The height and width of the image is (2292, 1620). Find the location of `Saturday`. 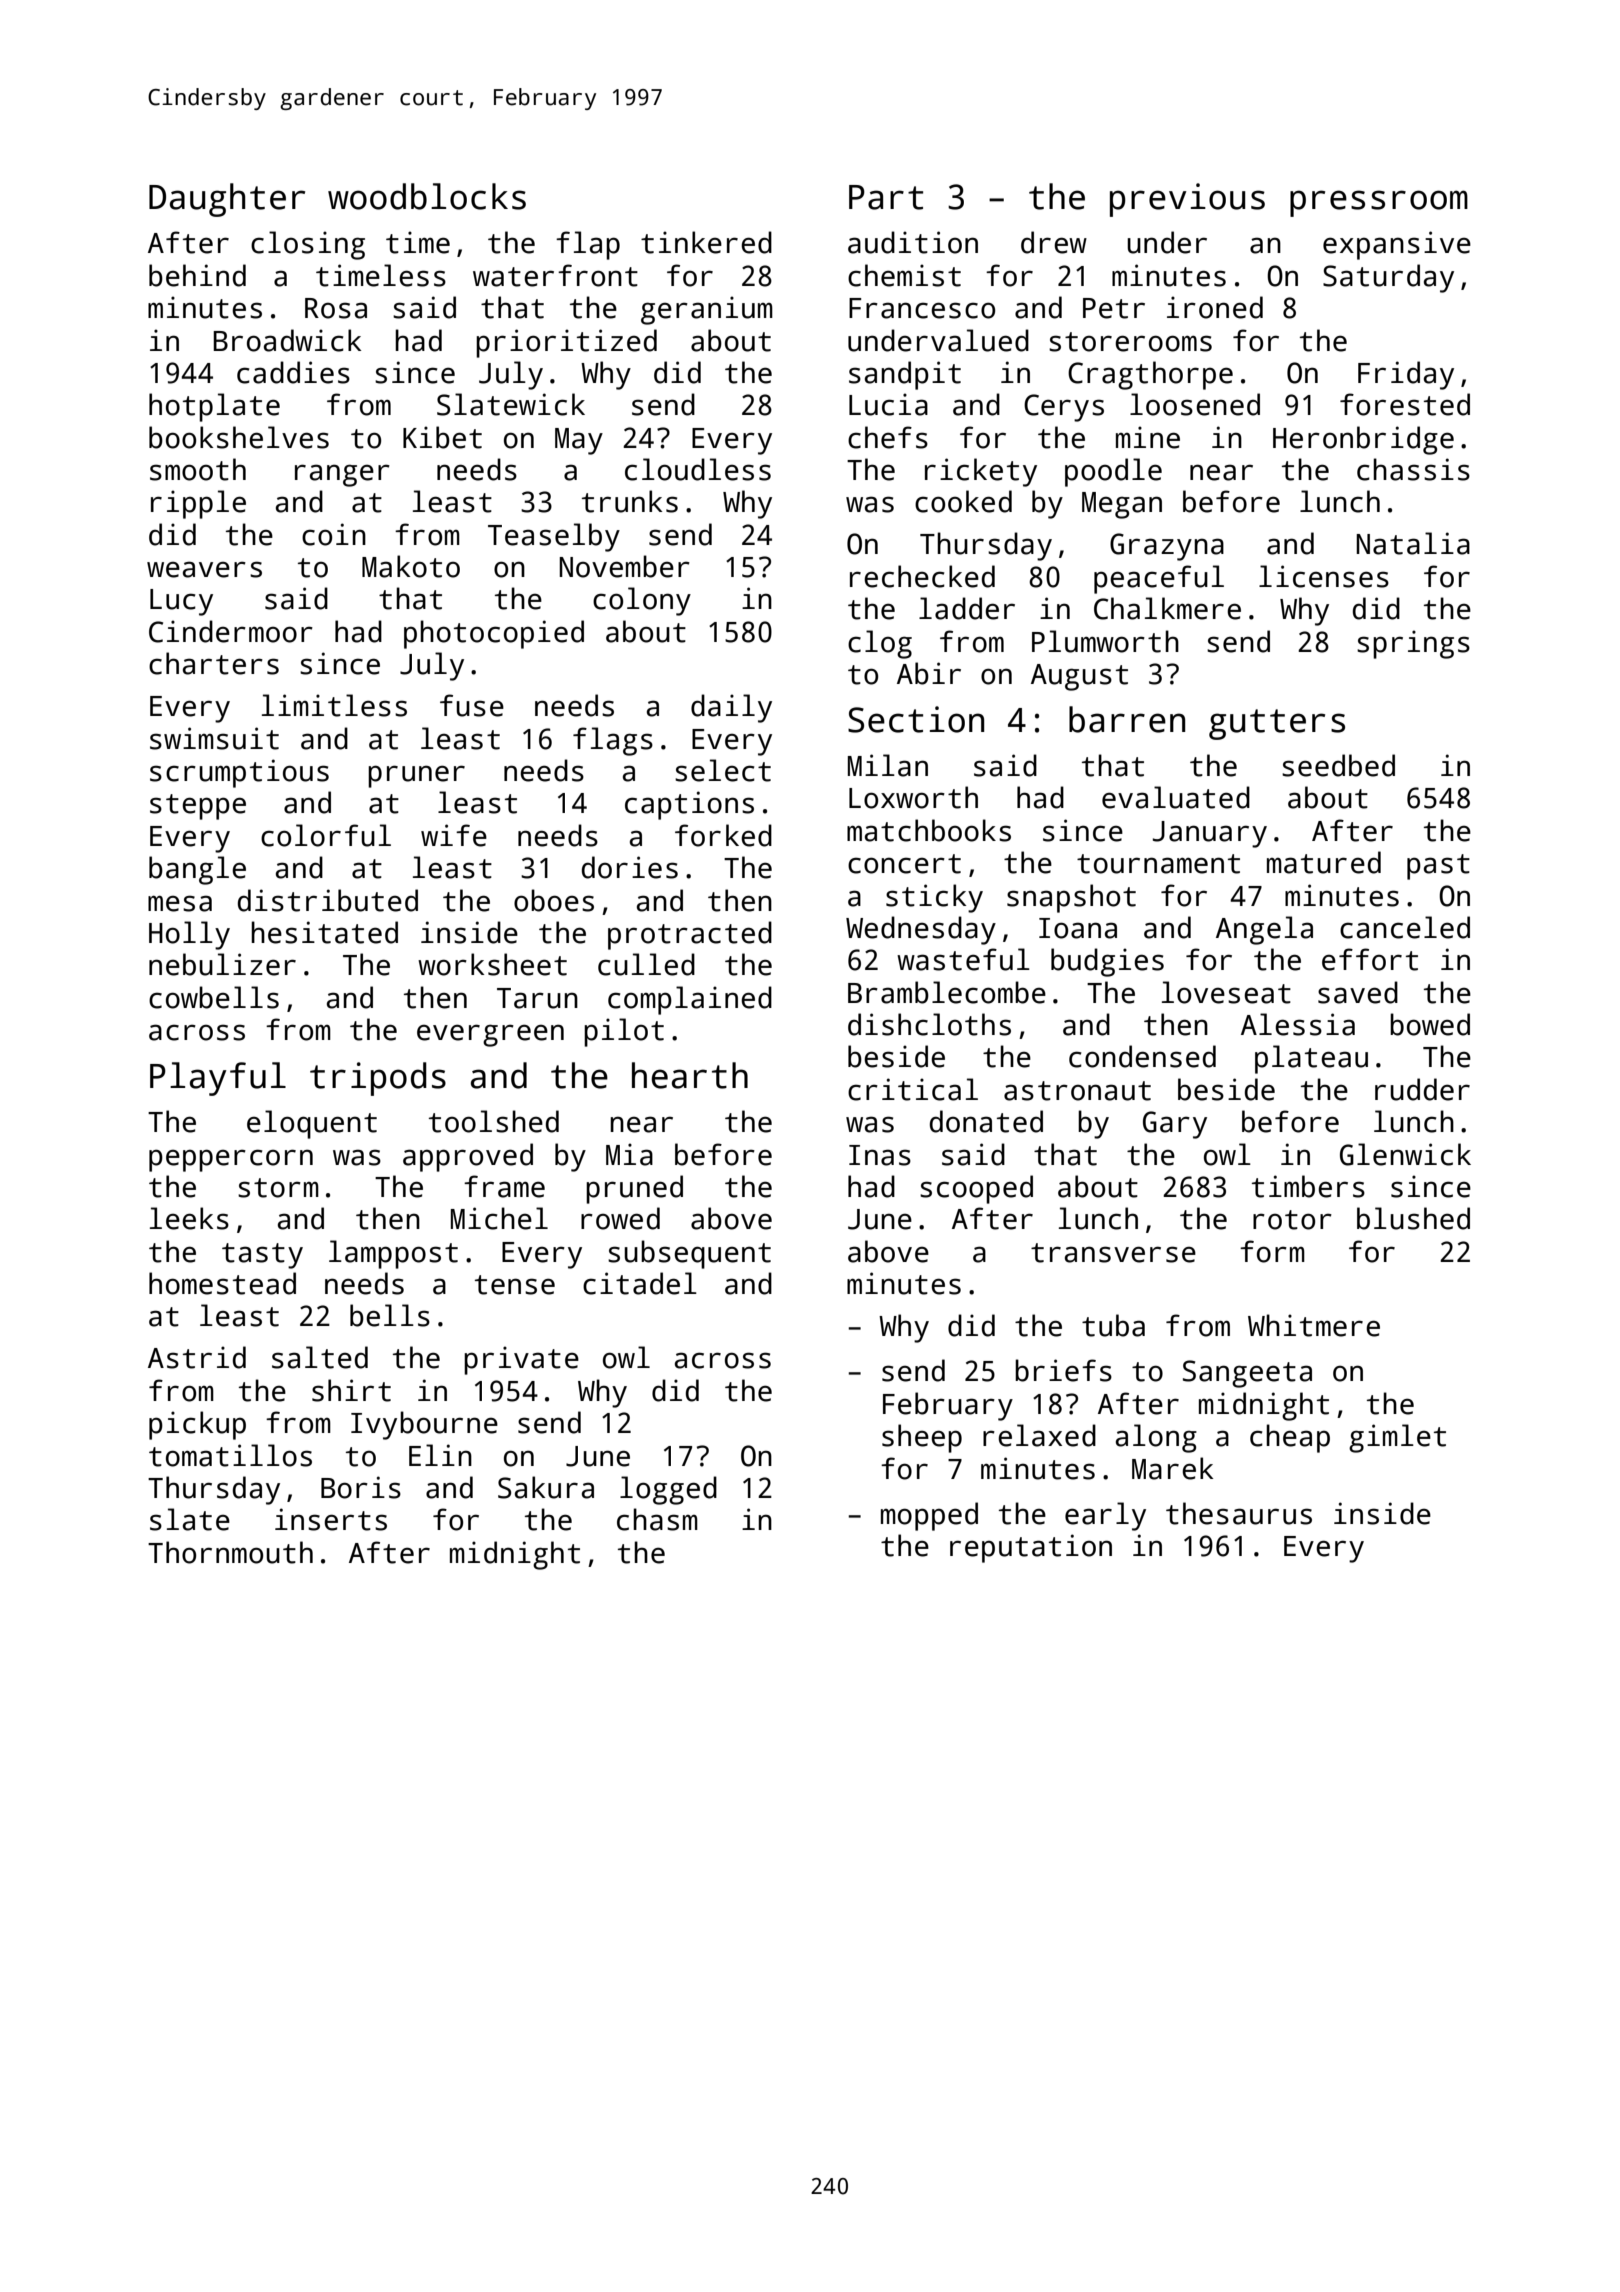

Saturday is located at coordinates (1388, 278).
